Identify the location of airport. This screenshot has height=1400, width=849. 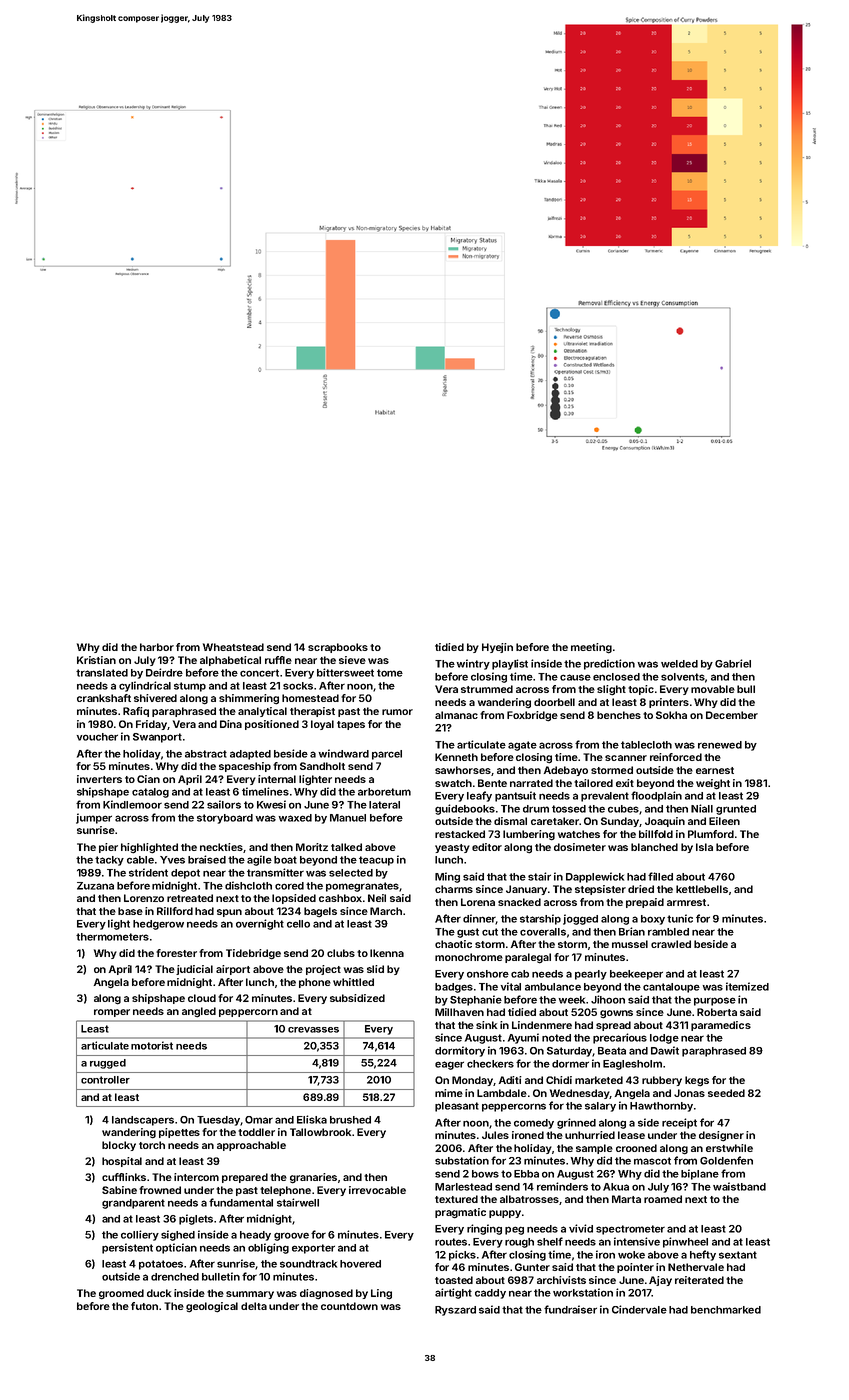
(233, 970).
